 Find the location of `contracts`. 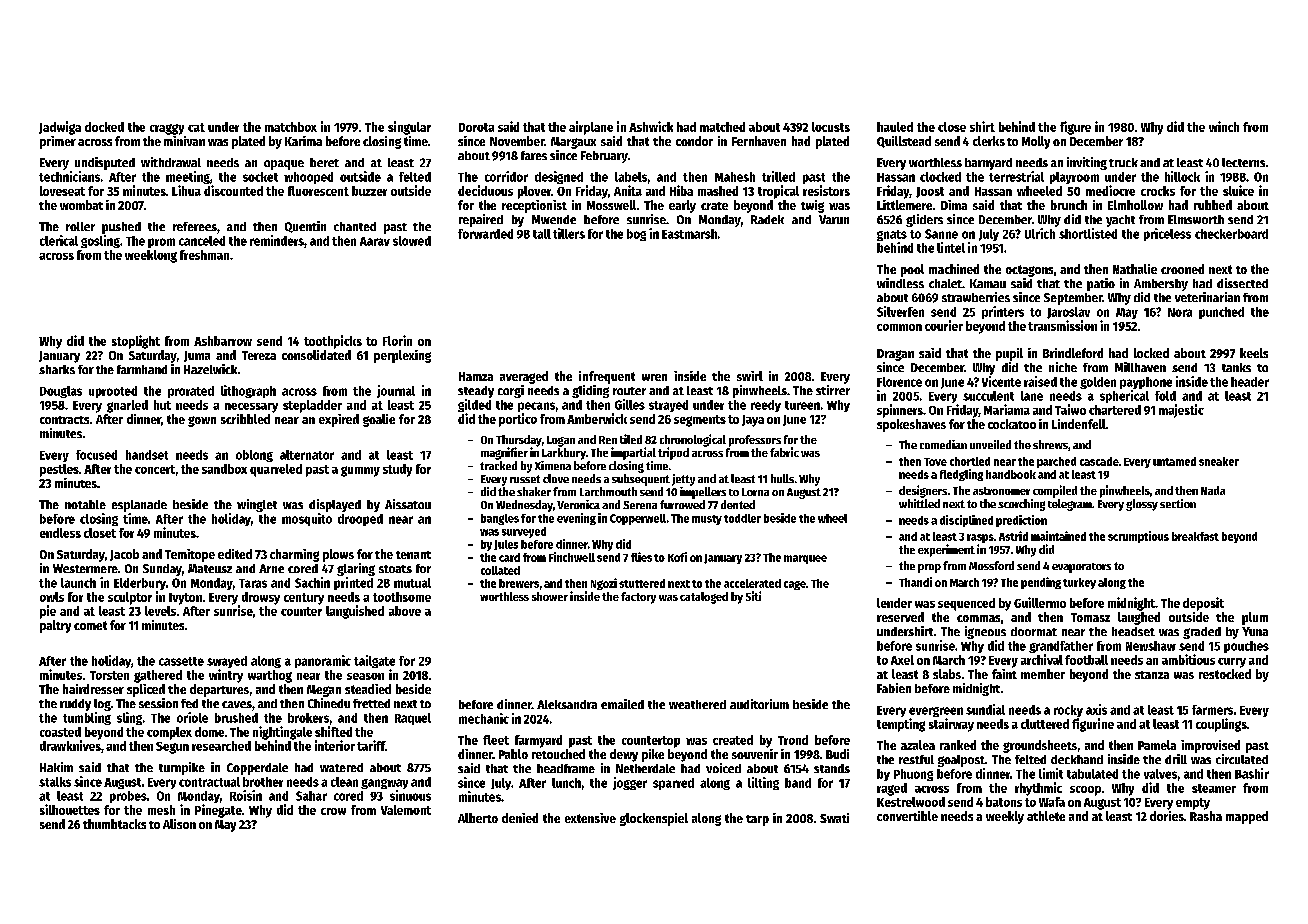

contracts is located at coordinates (64, 420).
